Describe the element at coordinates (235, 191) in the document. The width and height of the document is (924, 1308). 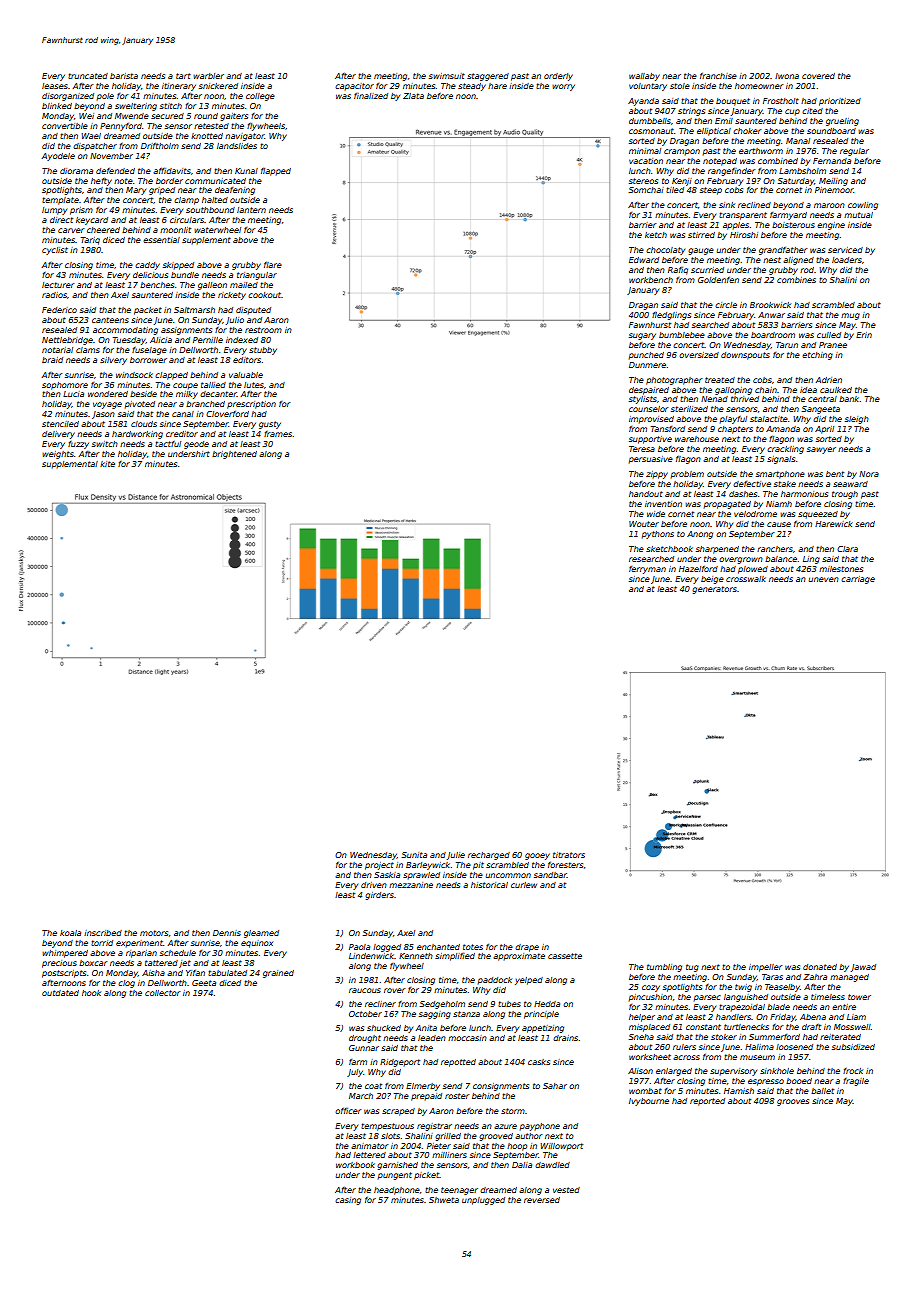
I see `deafening` at that location.
